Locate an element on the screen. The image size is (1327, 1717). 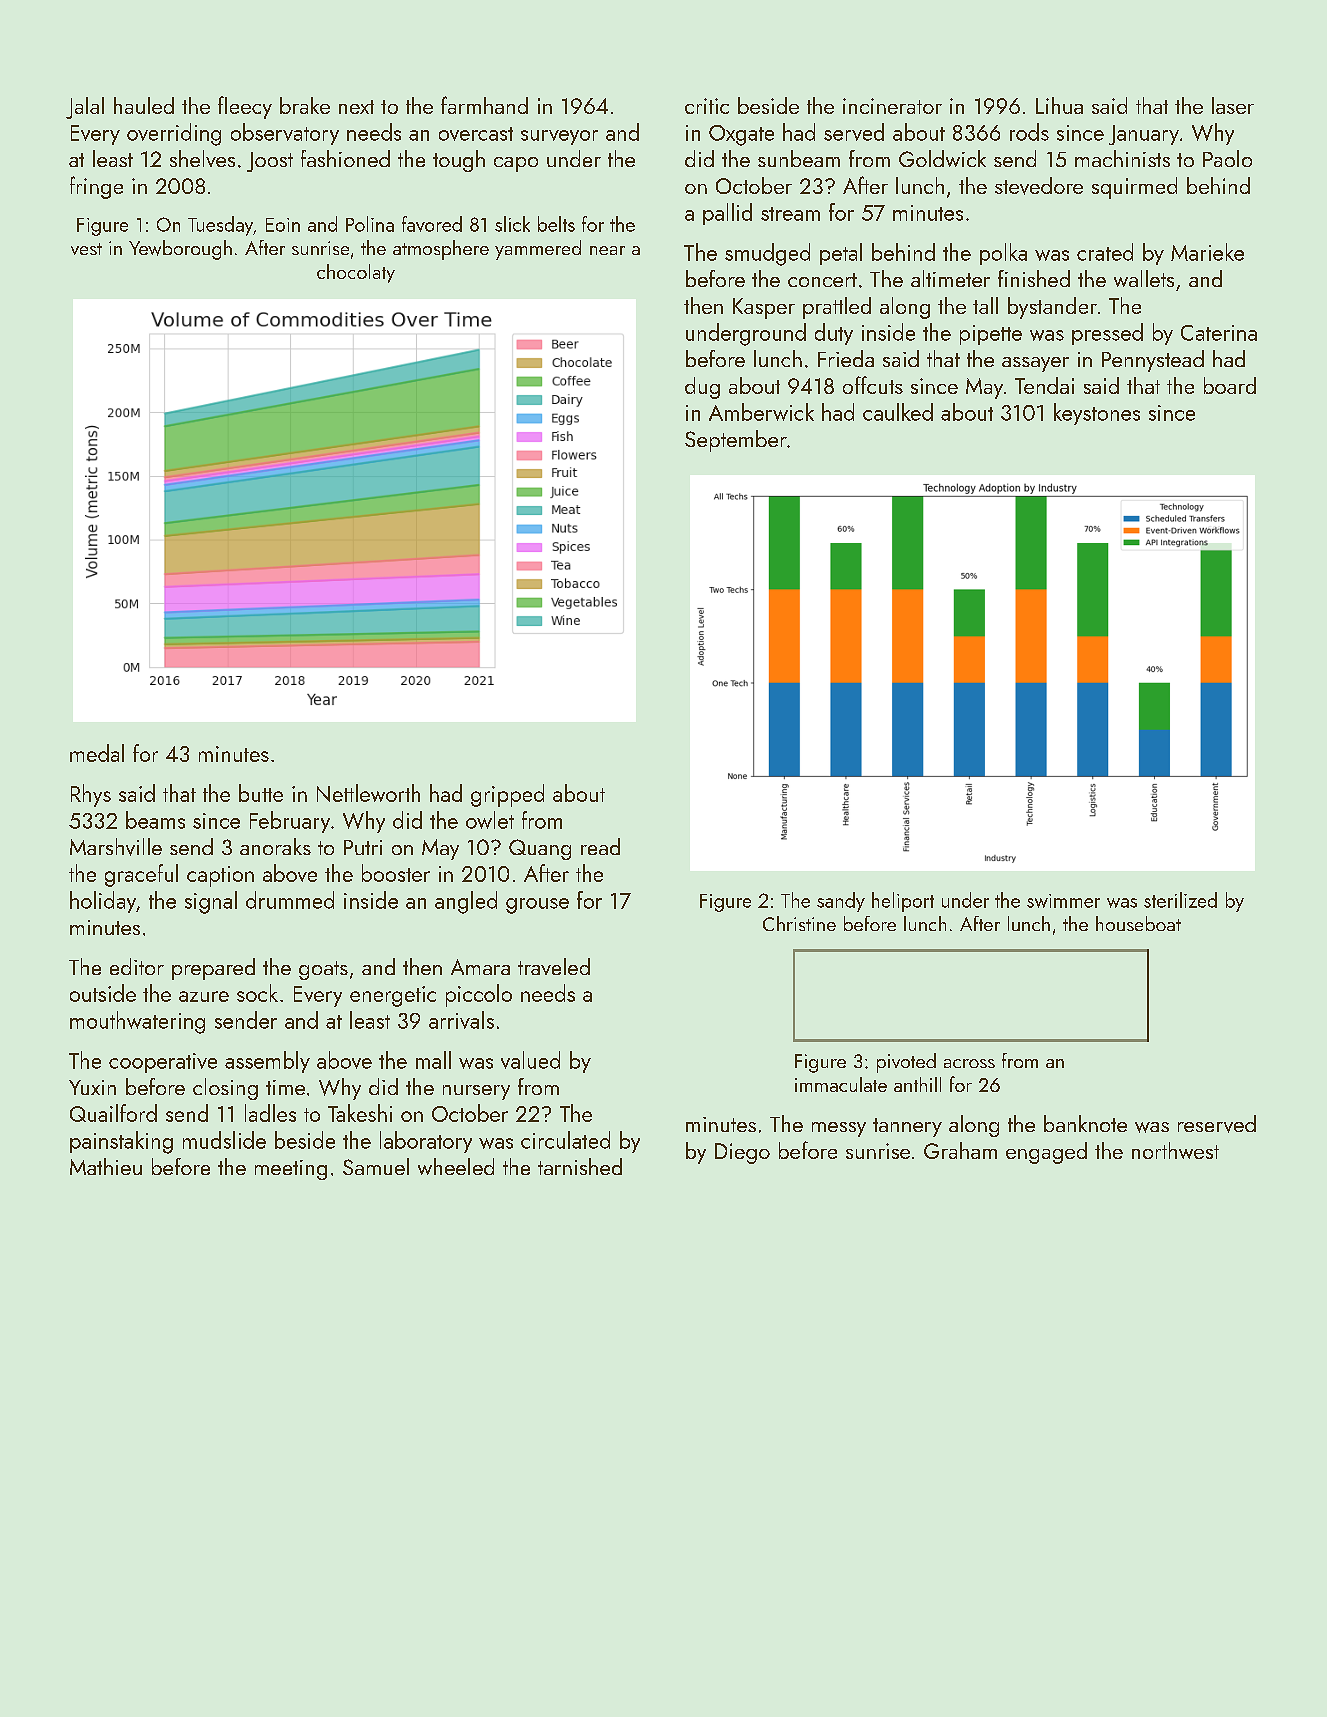
holiday is located at coordinates (103, 902).
